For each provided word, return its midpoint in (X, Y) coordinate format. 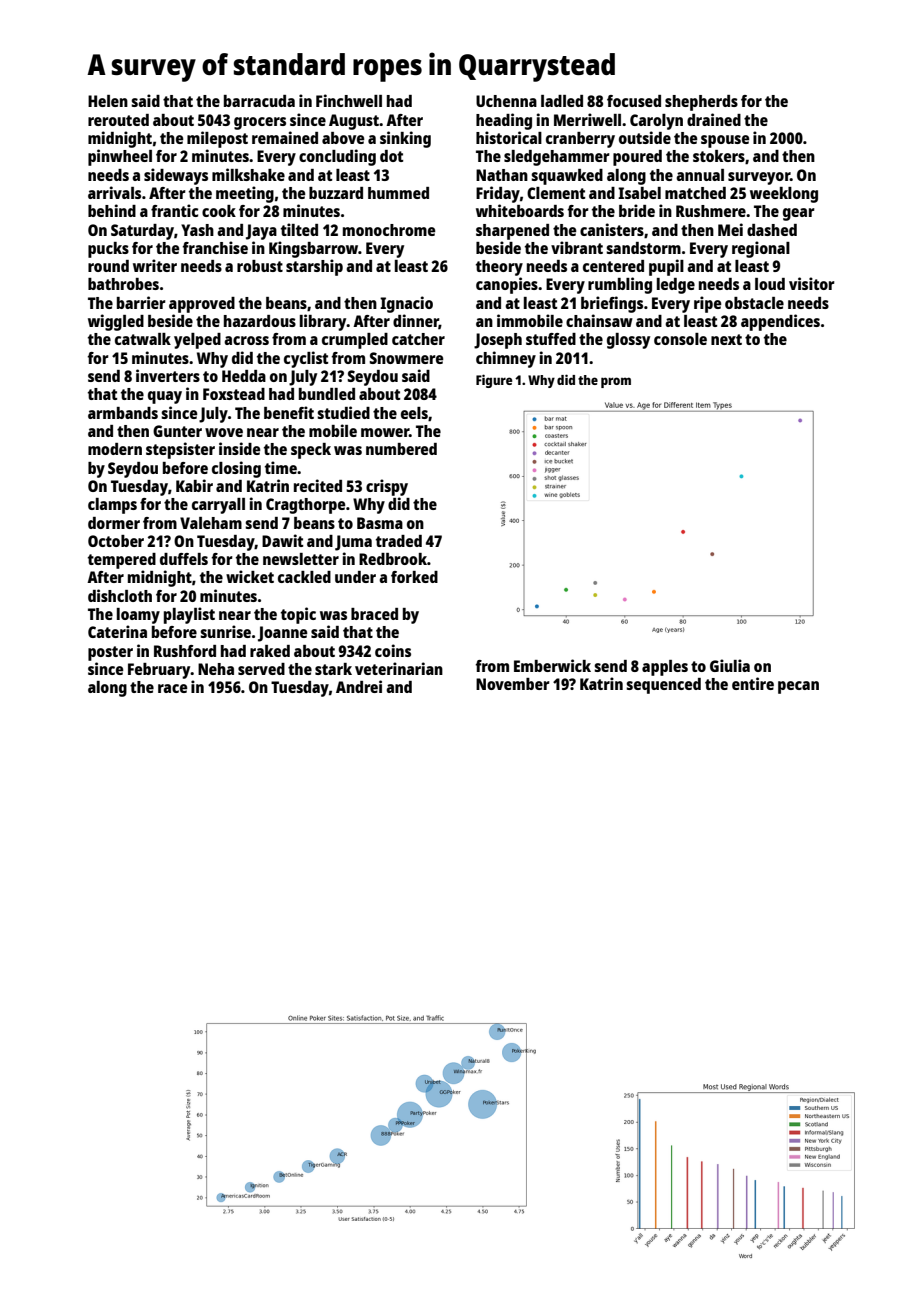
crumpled (355, 341)
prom (616, 382)
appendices (780, 322)
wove (224, 432)
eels (414, 413)
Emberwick (552, 665)
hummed (398, 193)
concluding (337, 157)
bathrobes (123, 284)
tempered (122, 561)
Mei (730, 229)
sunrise (225, 631)
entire (753, 683)
